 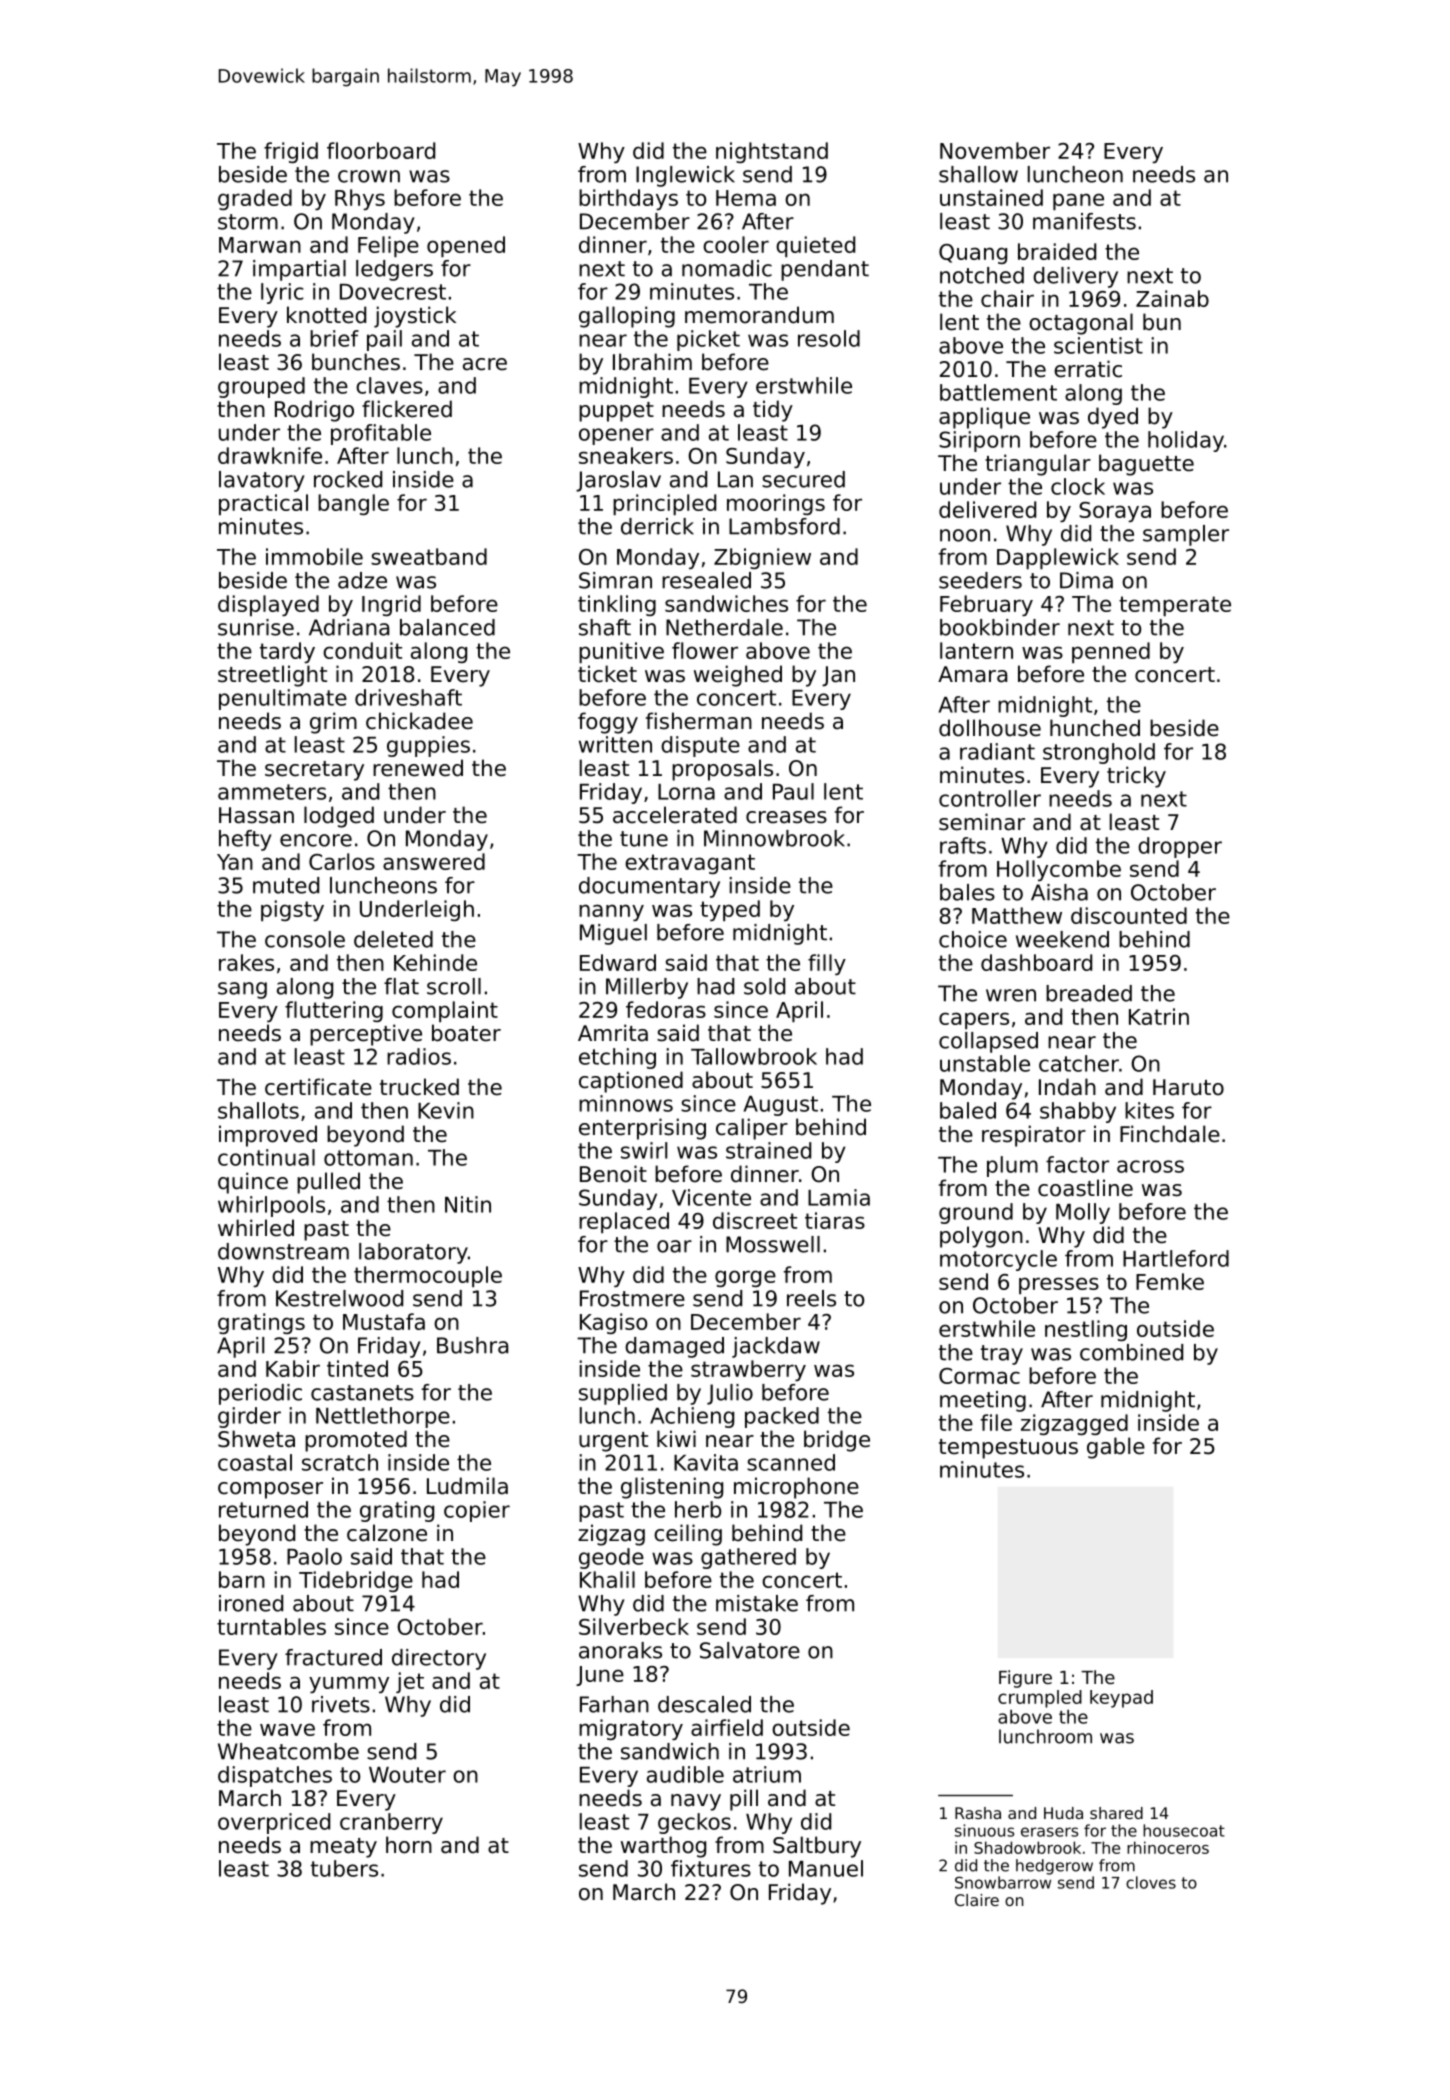 What do you see at coordinates (1121, 1699) in the page?
I see `keypad` at bounding box center [1121, 1699].
